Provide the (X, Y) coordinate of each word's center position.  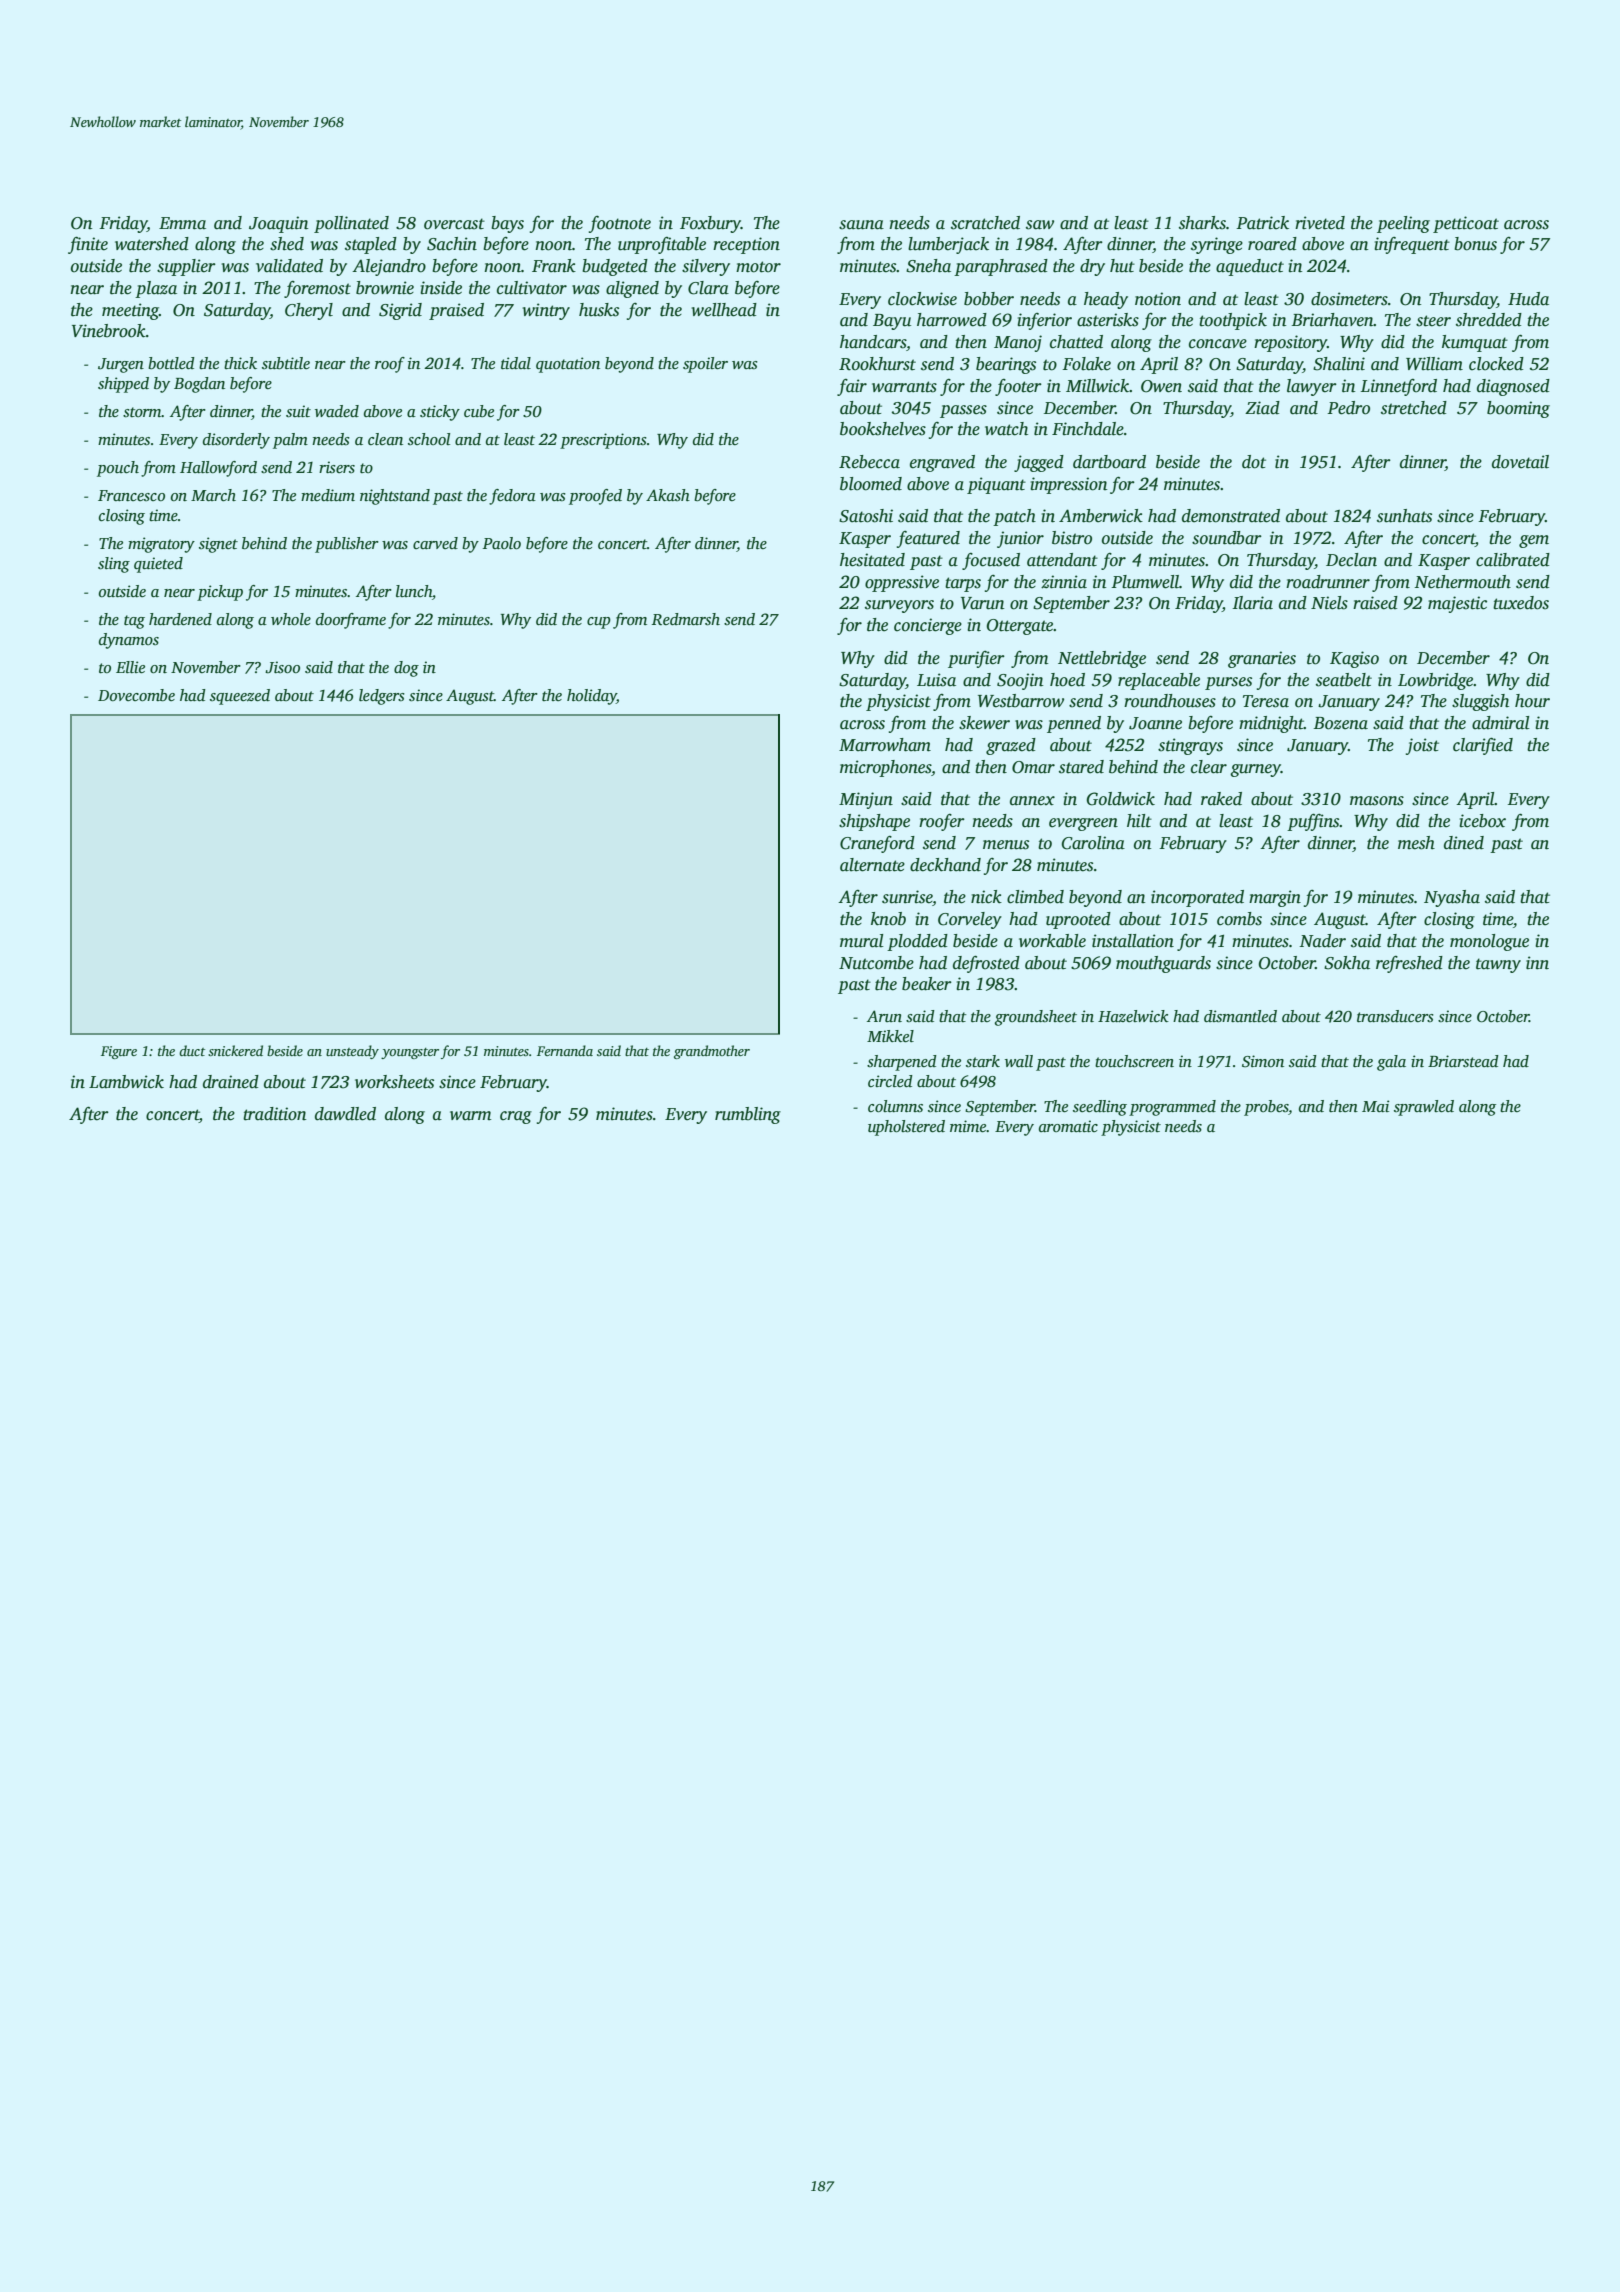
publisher (347, 545)
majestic (1457, 604)
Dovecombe (136, 695)
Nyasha (1452, 898)
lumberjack (948, 245)
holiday (592, 697)
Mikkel (890, 1036)
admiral (1501, 723)
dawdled (345, 1114)
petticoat (1466, 224)
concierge (928, 626)
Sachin (452, 244)
